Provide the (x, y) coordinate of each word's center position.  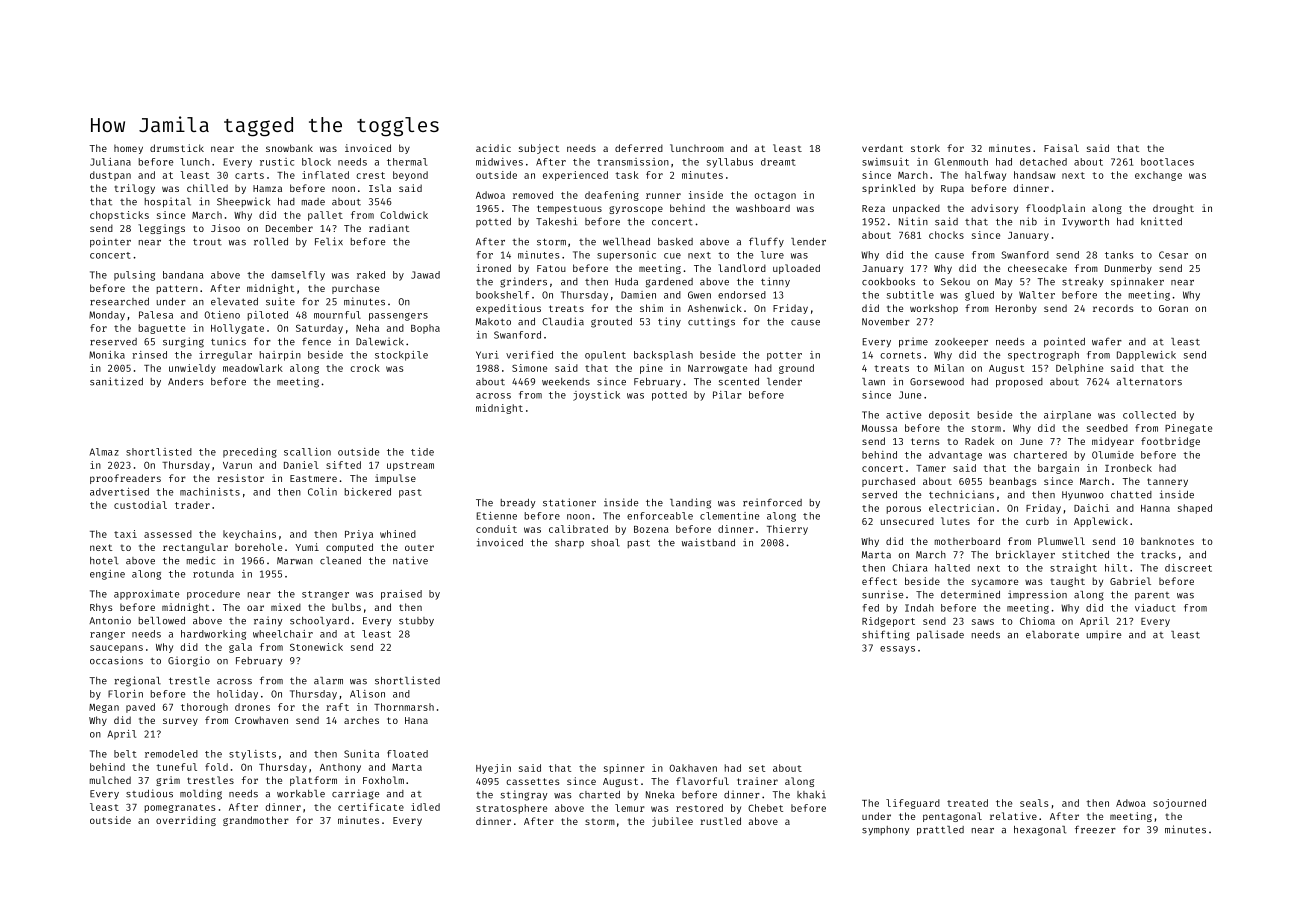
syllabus (730, 163)
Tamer (931, 468)
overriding (186, 821)
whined (398, 534)
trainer (757, 781)
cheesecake (1037, 268)
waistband (708, 542)
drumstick (177, 148)
